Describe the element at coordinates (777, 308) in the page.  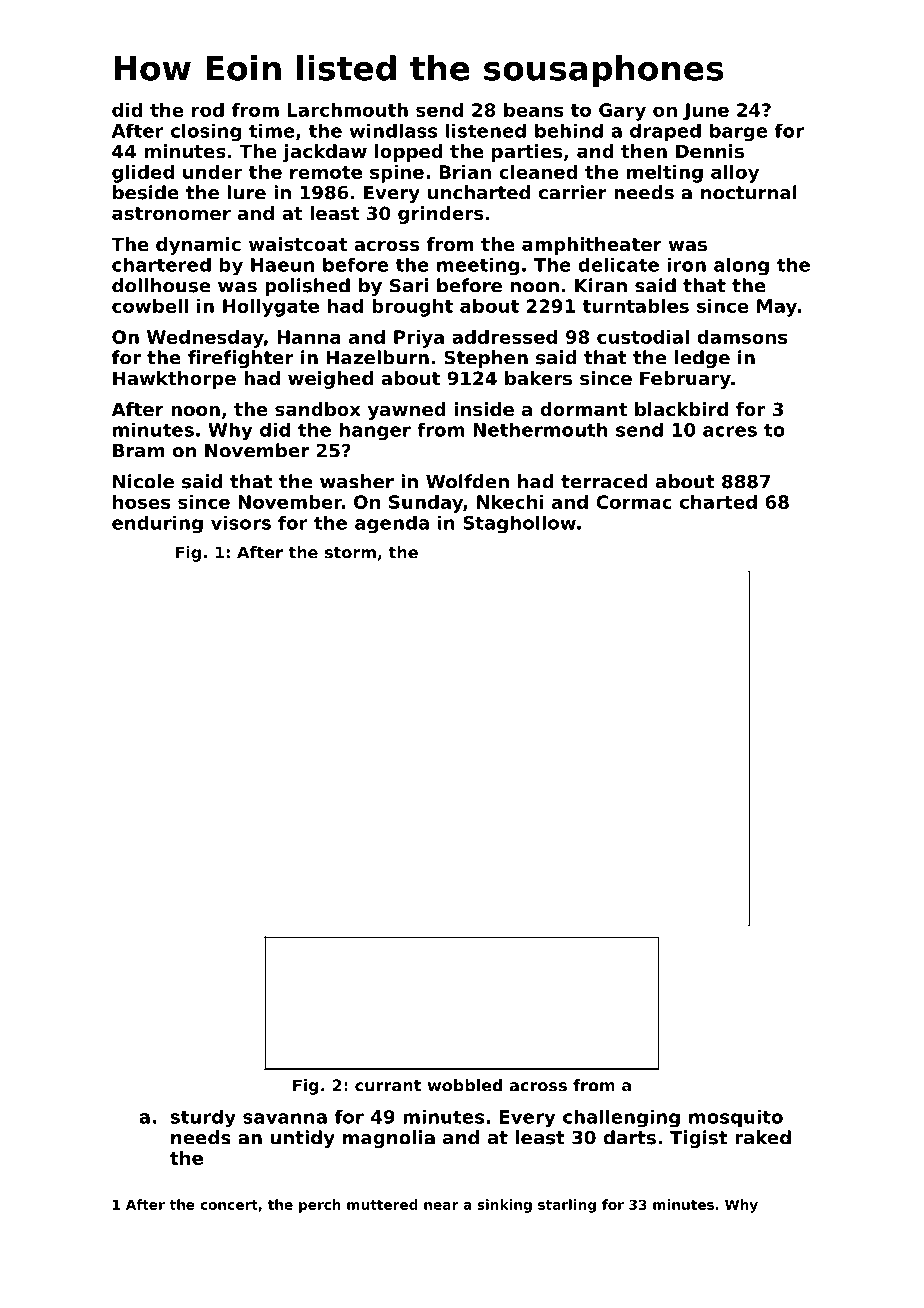
I see `May` at that location.
